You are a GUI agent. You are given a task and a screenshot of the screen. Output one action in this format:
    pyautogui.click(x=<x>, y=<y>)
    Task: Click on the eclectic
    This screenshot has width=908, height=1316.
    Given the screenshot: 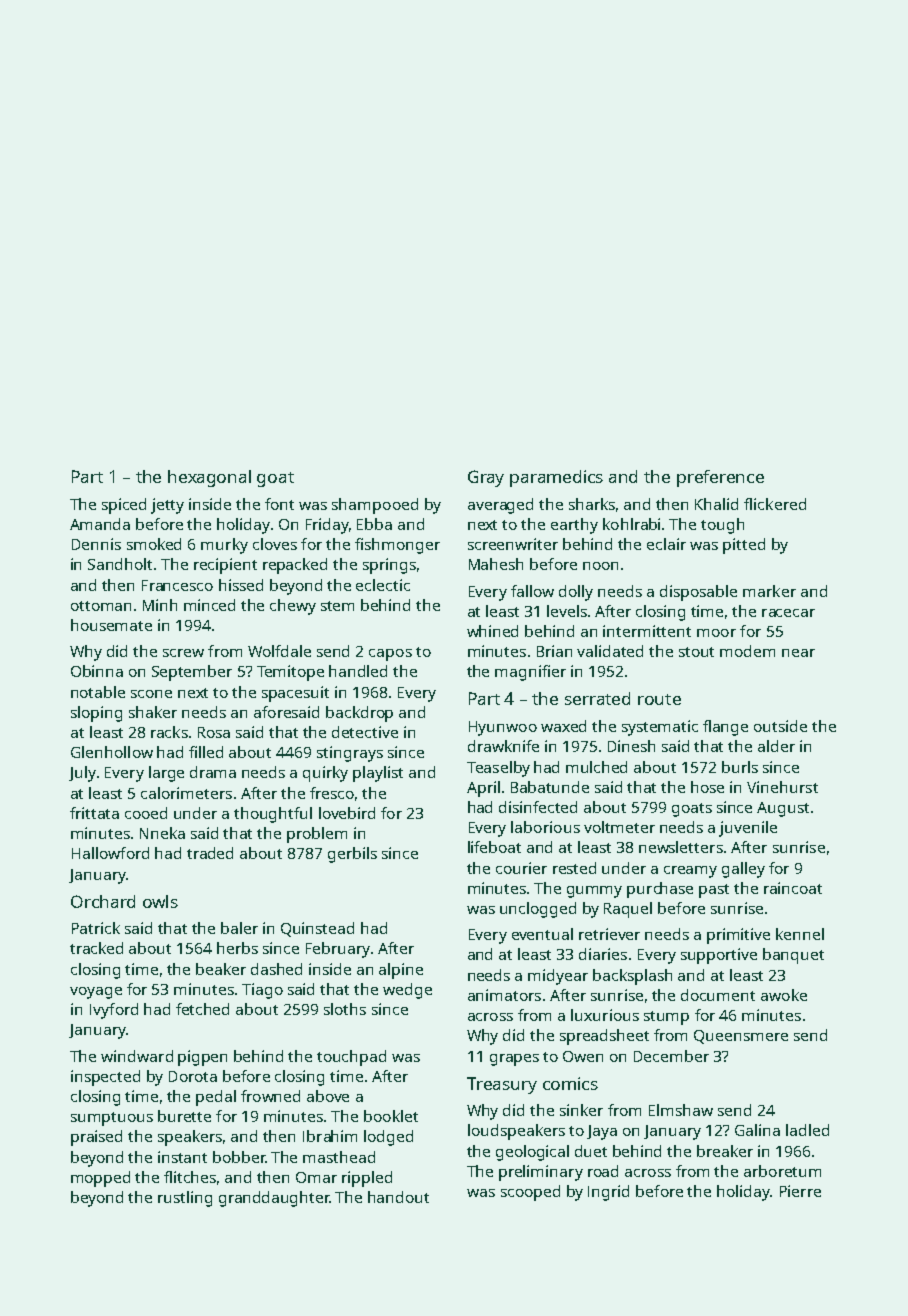 What is the action you would take?
    pyautogui.click(x=383, y=585)
